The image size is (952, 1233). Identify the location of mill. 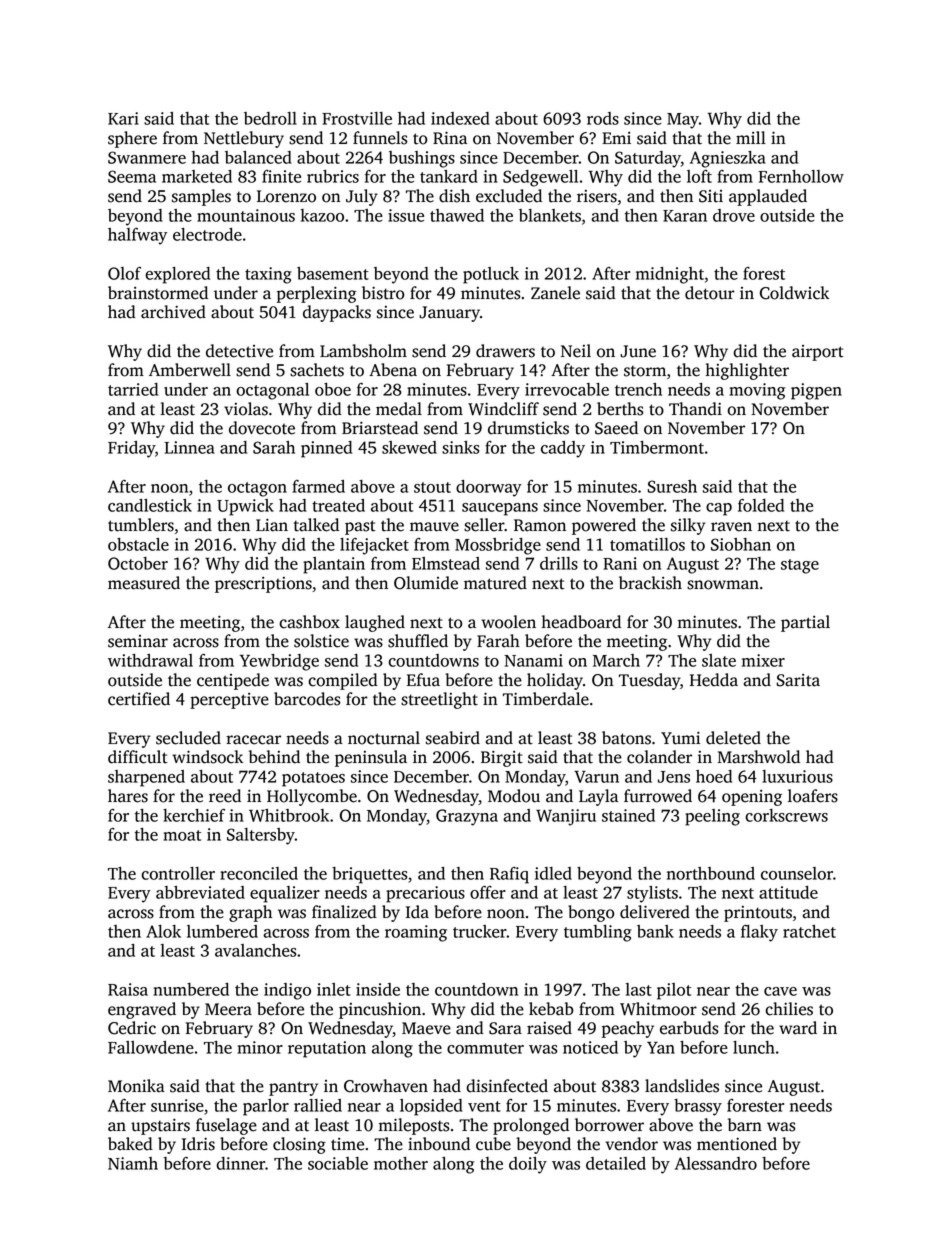
(751, 137).
